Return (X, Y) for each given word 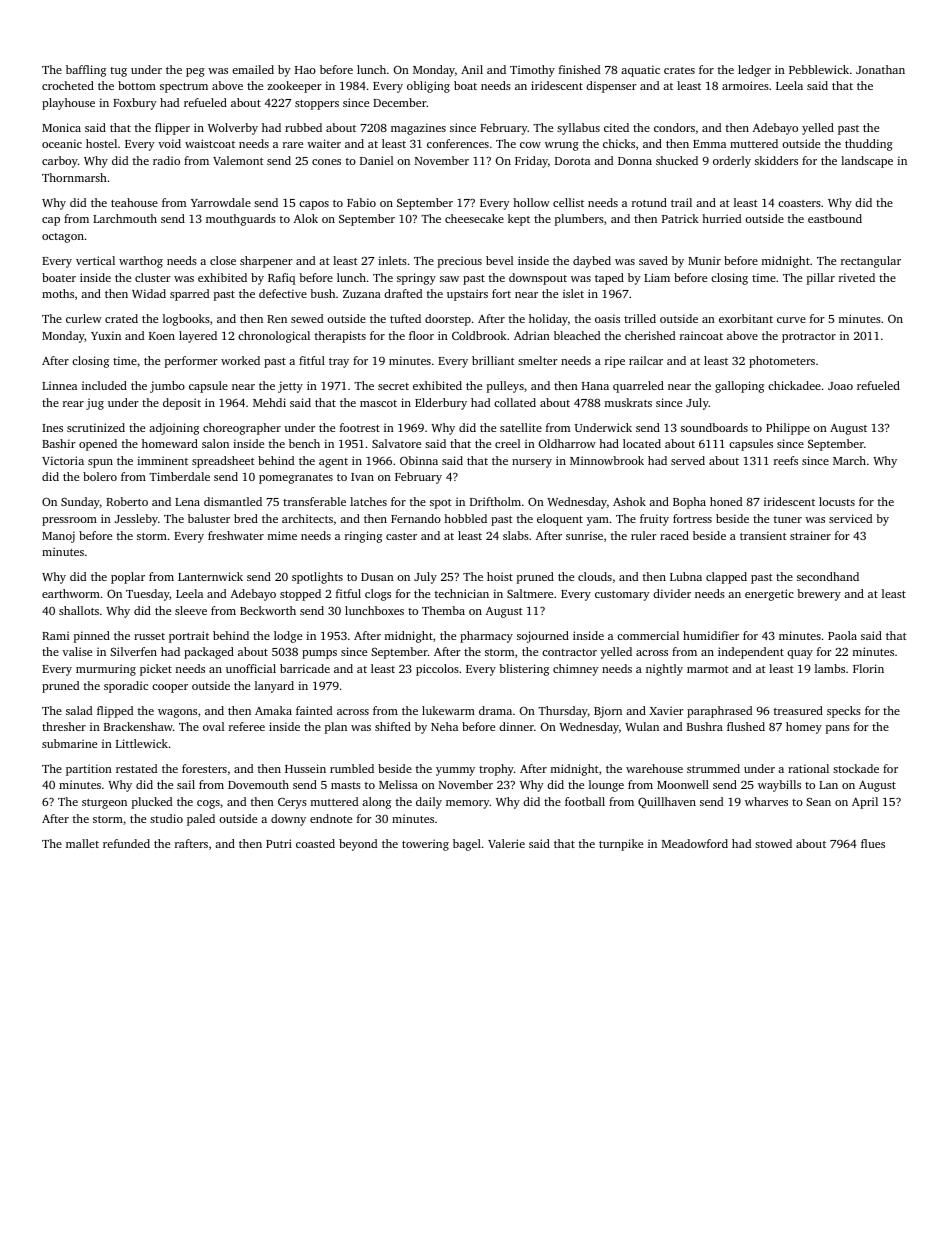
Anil (472, 69)
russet (149, 636)
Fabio (361, 202)
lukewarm (448, 710)
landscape (867, 162)
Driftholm (495, 501)
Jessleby (136, 520)
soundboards (714, 427)
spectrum (184, 88)
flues (873, 843)
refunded (126, 843)
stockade (856, 768)
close (223, 260)
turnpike (621, 845)
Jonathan (880, 69)
